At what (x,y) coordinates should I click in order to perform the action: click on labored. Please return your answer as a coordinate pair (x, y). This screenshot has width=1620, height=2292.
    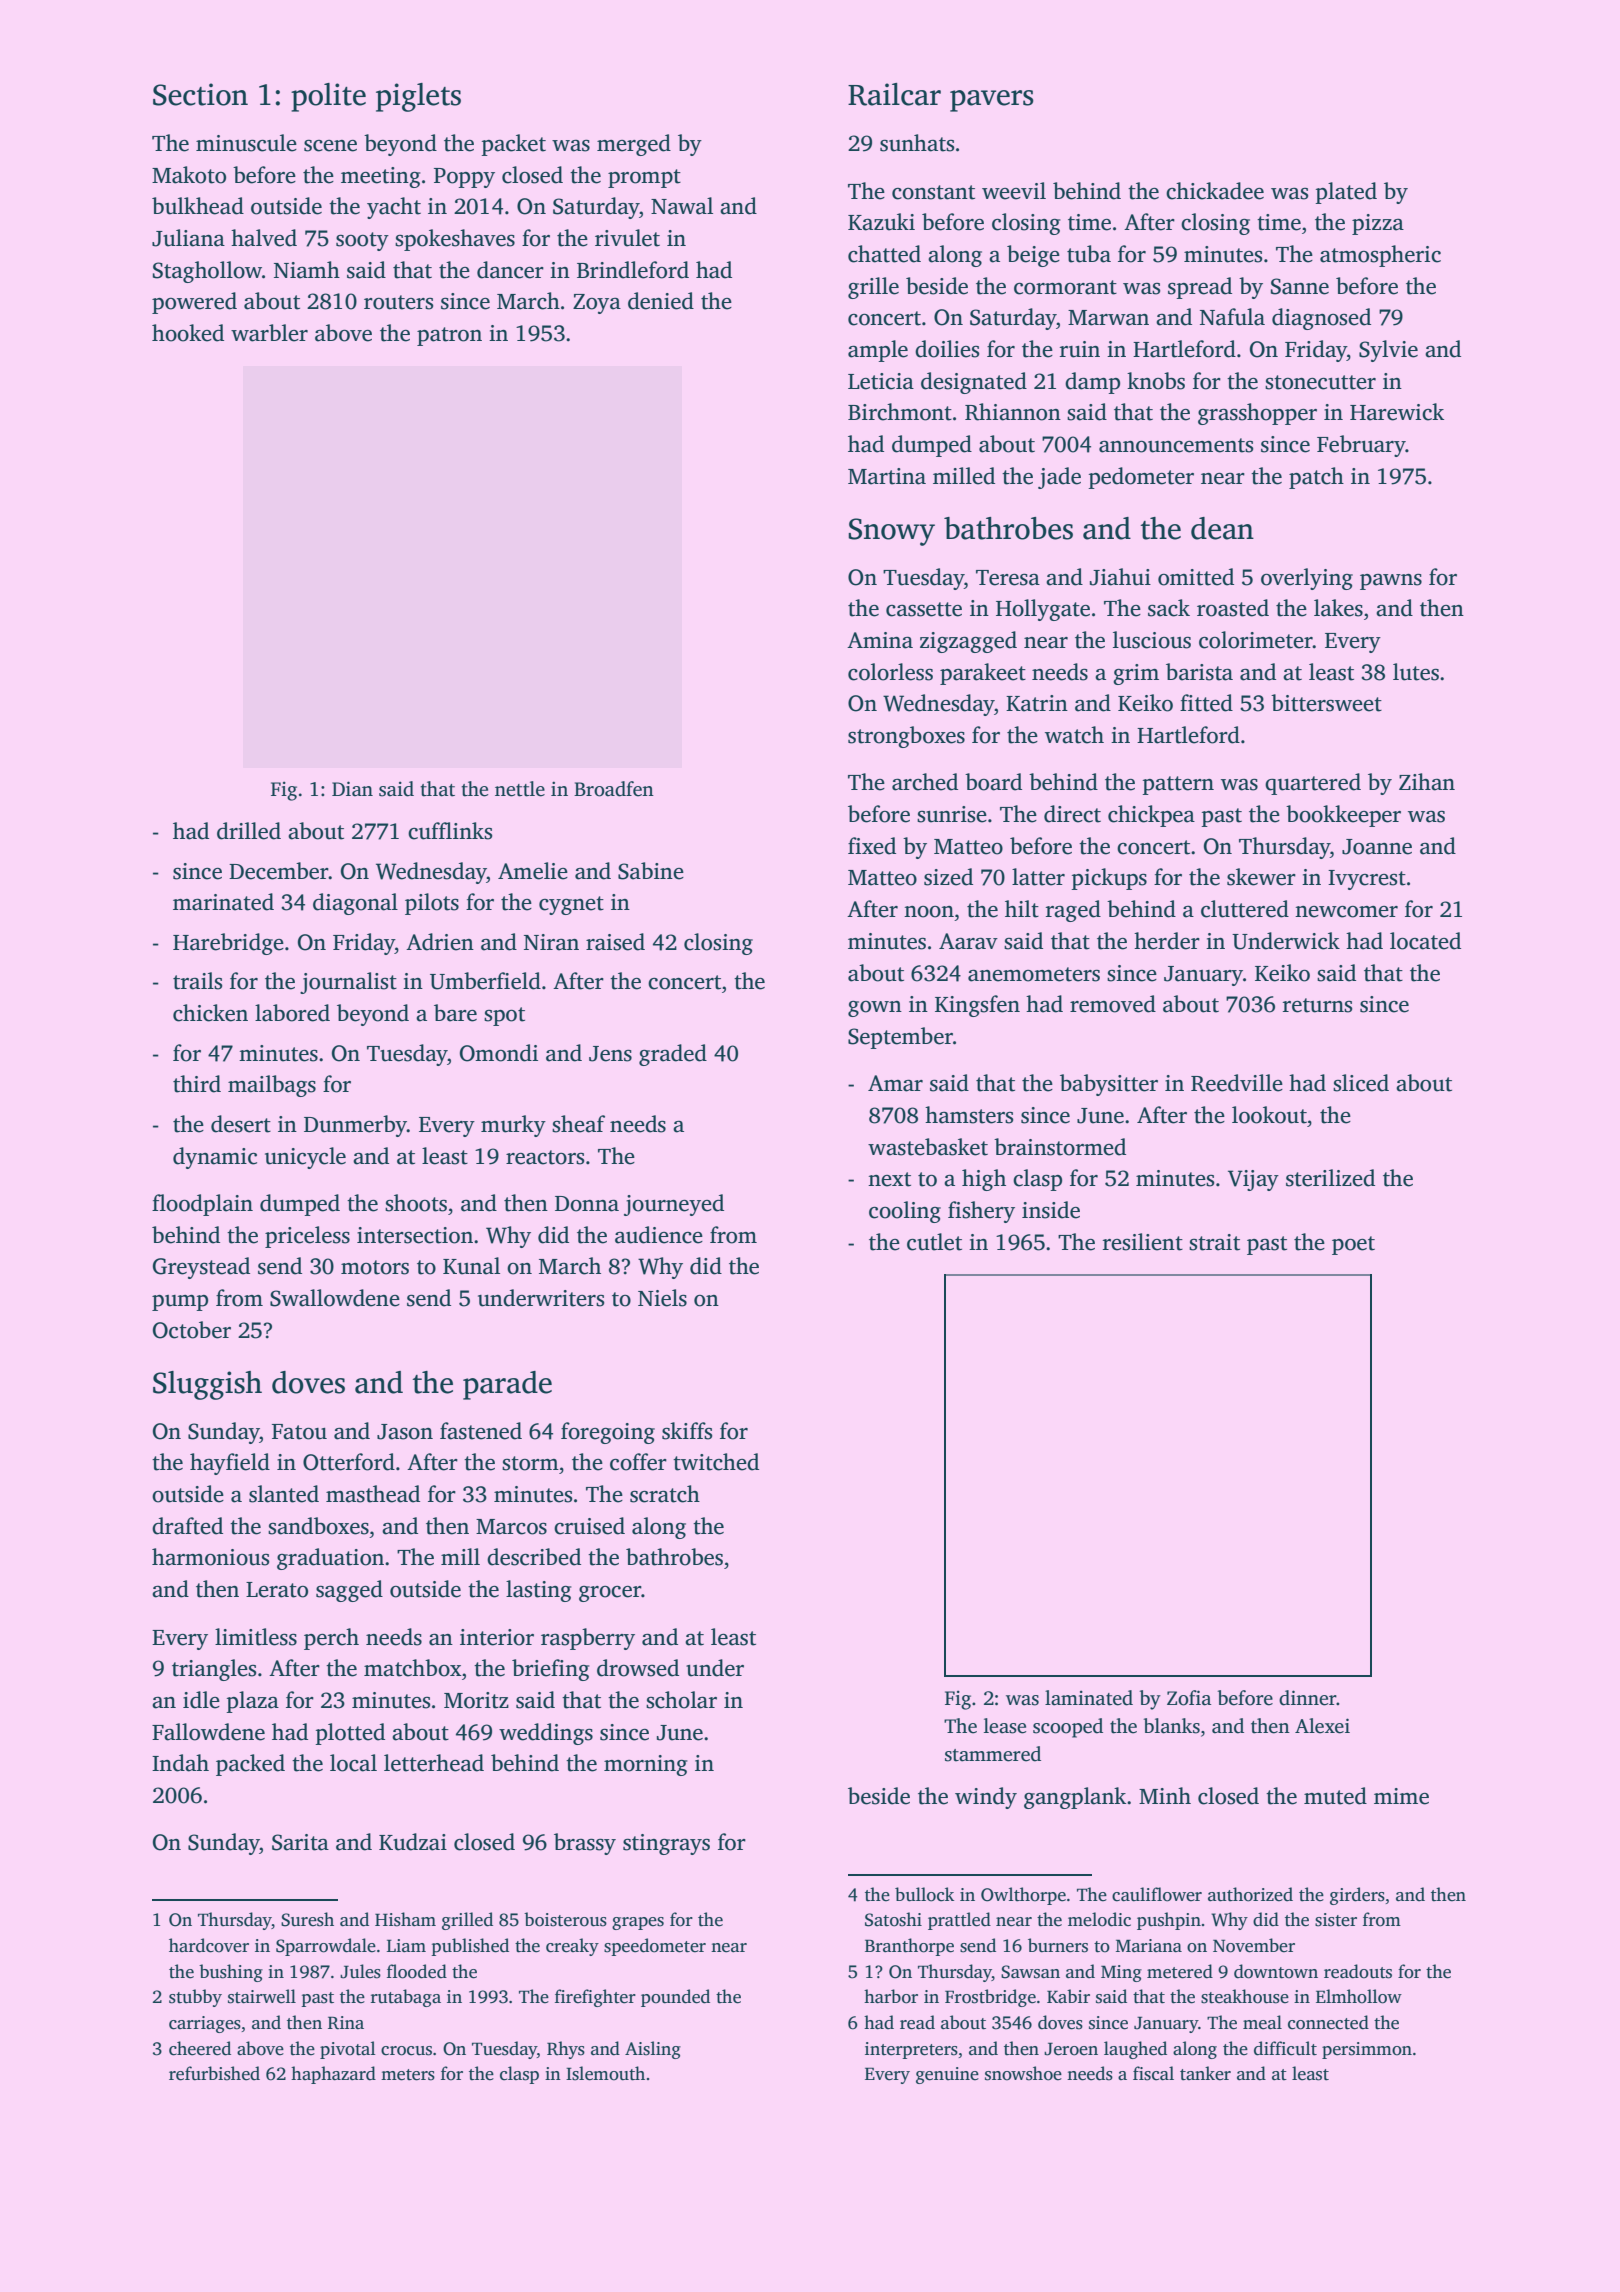
    Looking at the image, I should click on (292, 1013).
